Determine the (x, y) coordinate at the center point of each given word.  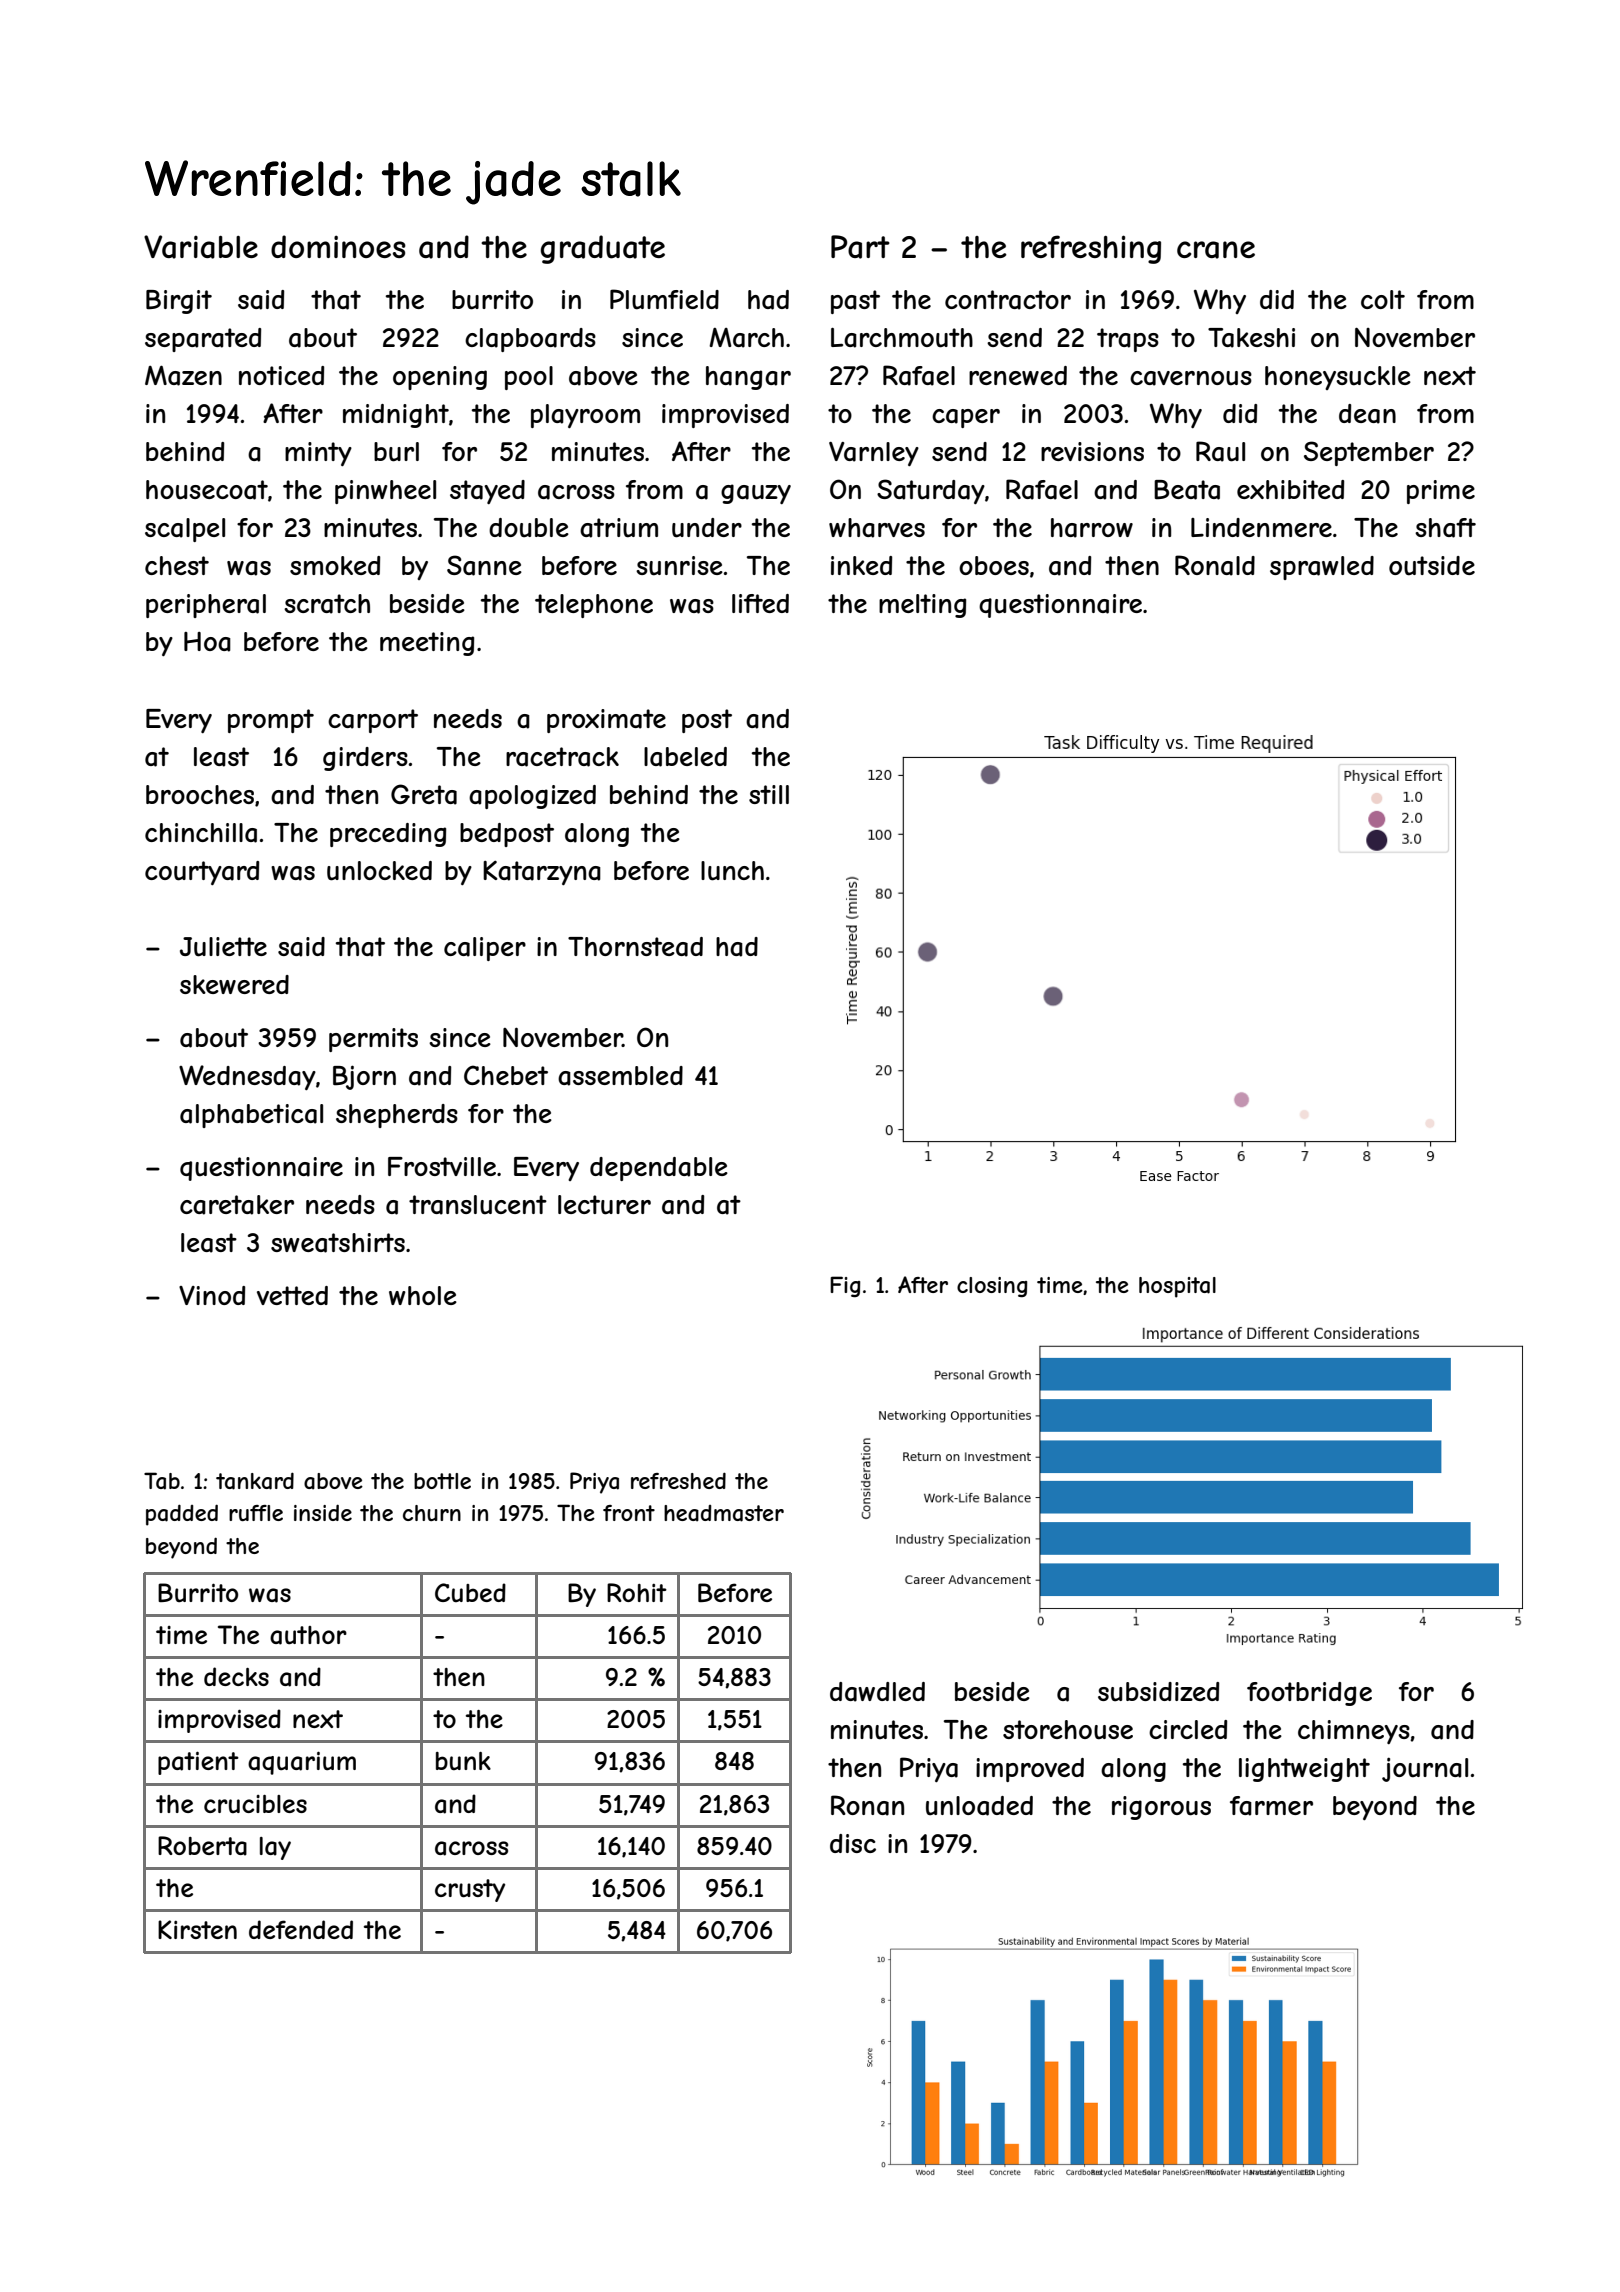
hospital (1177, 1287)
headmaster (724, 1513)
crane (1216, 250)
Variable (201, 247)
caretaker (237, 1205)
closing (992, 1287)
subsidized (1158, 1692)
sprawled (1322, 568)
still (769, 794)
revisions (1092, 451)
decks (236, 1676)
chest (177, 565)
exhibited (1290, 489)
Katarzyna (542, 872)
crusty (470, 1890)
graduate (603, 249)
